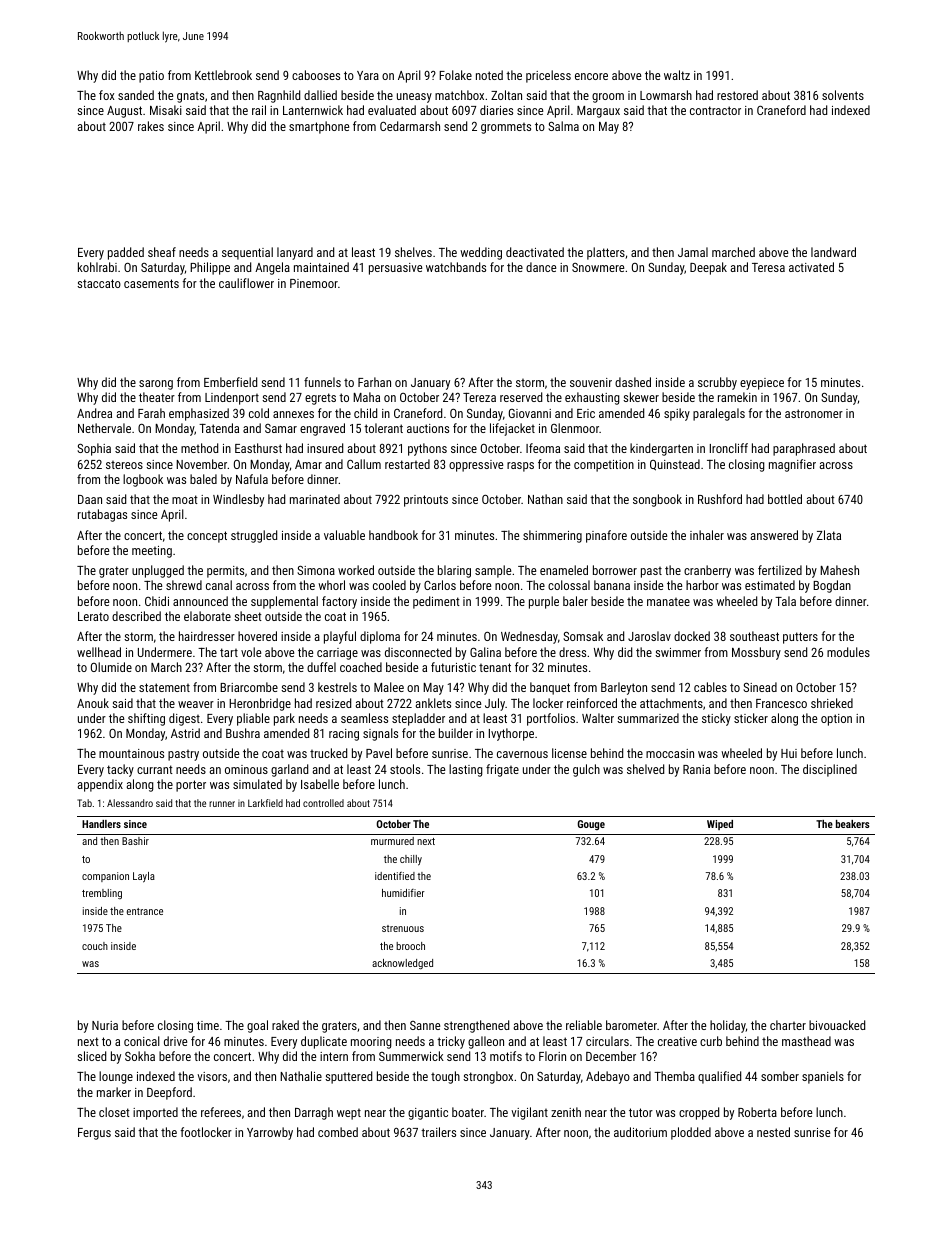  What do you see at coordinates (410, 126) in the page?
I see `Cedarmarsh` at bounding box center [410, 126].
